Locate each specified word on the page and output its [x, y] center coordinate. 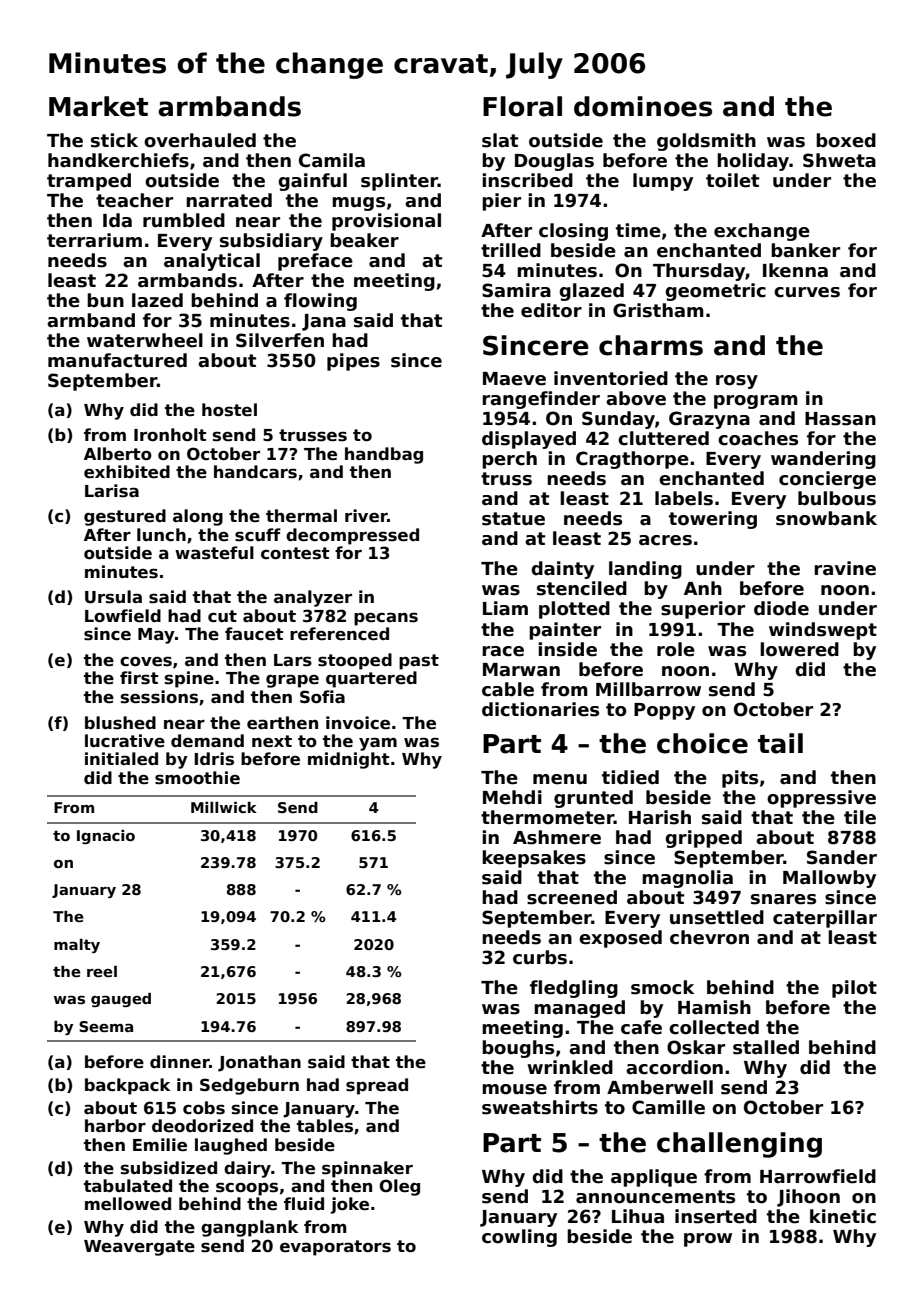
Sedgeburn [249, 1086]
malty [77, 946]
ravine [845, 568]
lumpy [663, 182]
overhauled [200, 140]
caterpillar [825, 919]
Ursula [113, 597]
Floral [522, 106]
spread [377, 1086]
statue [513, 519]
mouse [514, 1089]
